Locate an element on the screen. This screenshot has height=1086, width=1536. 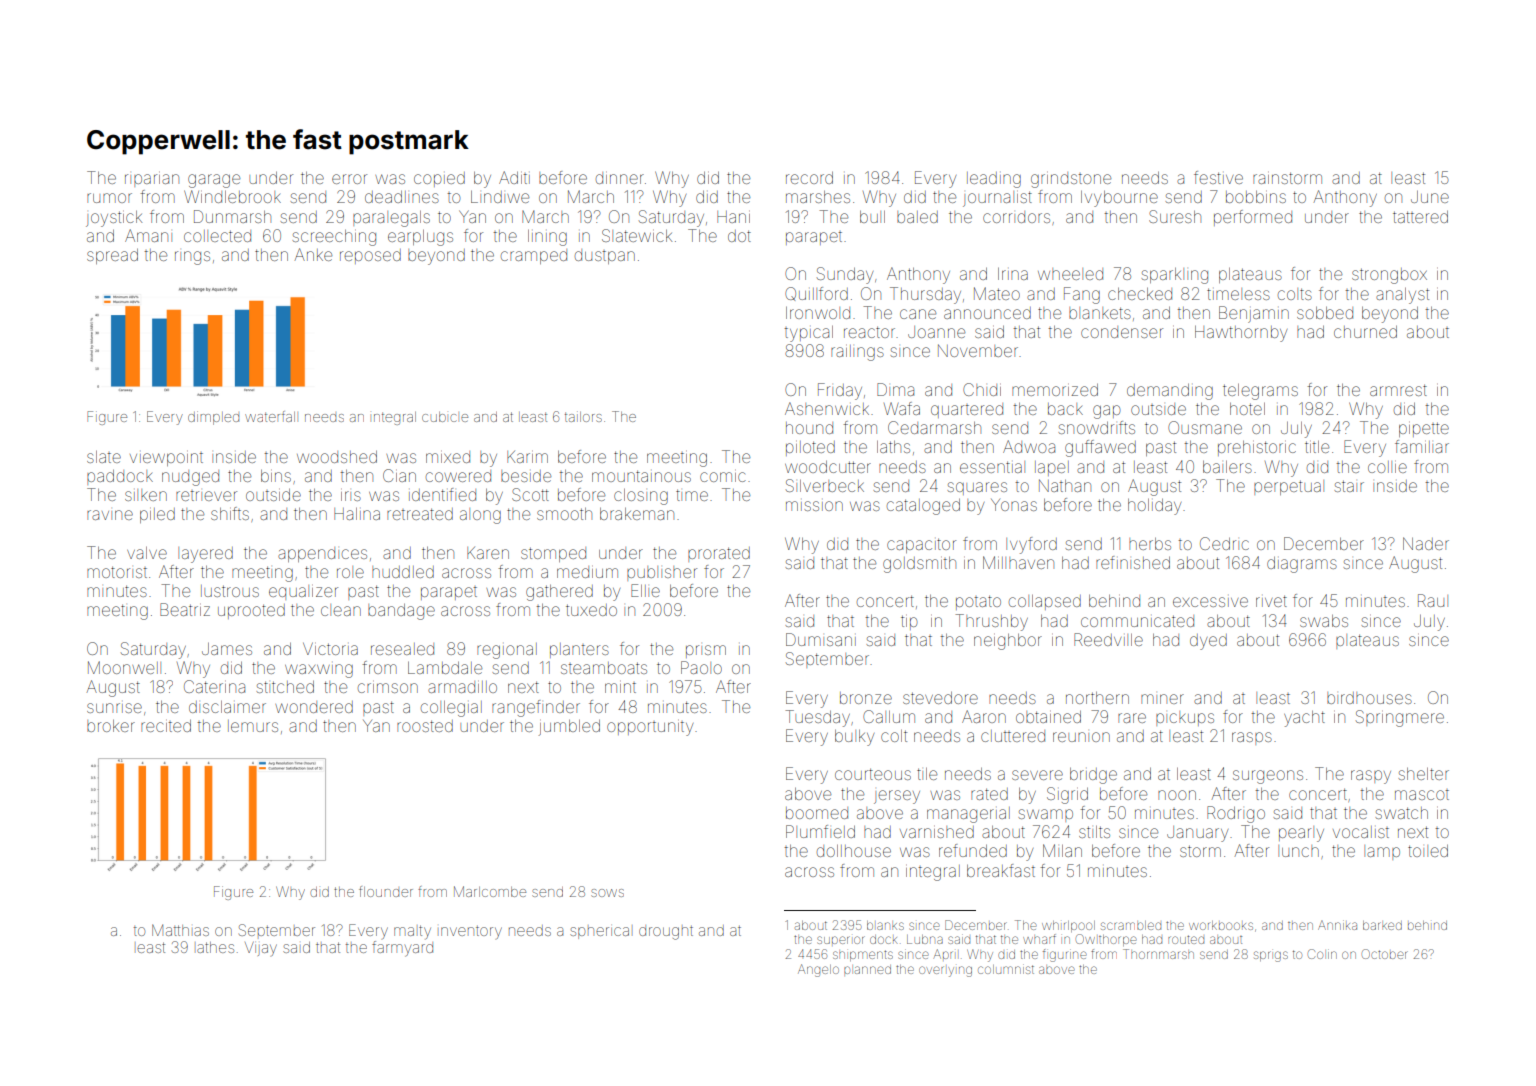
sparkling is located at coordinates (1174, 276).
